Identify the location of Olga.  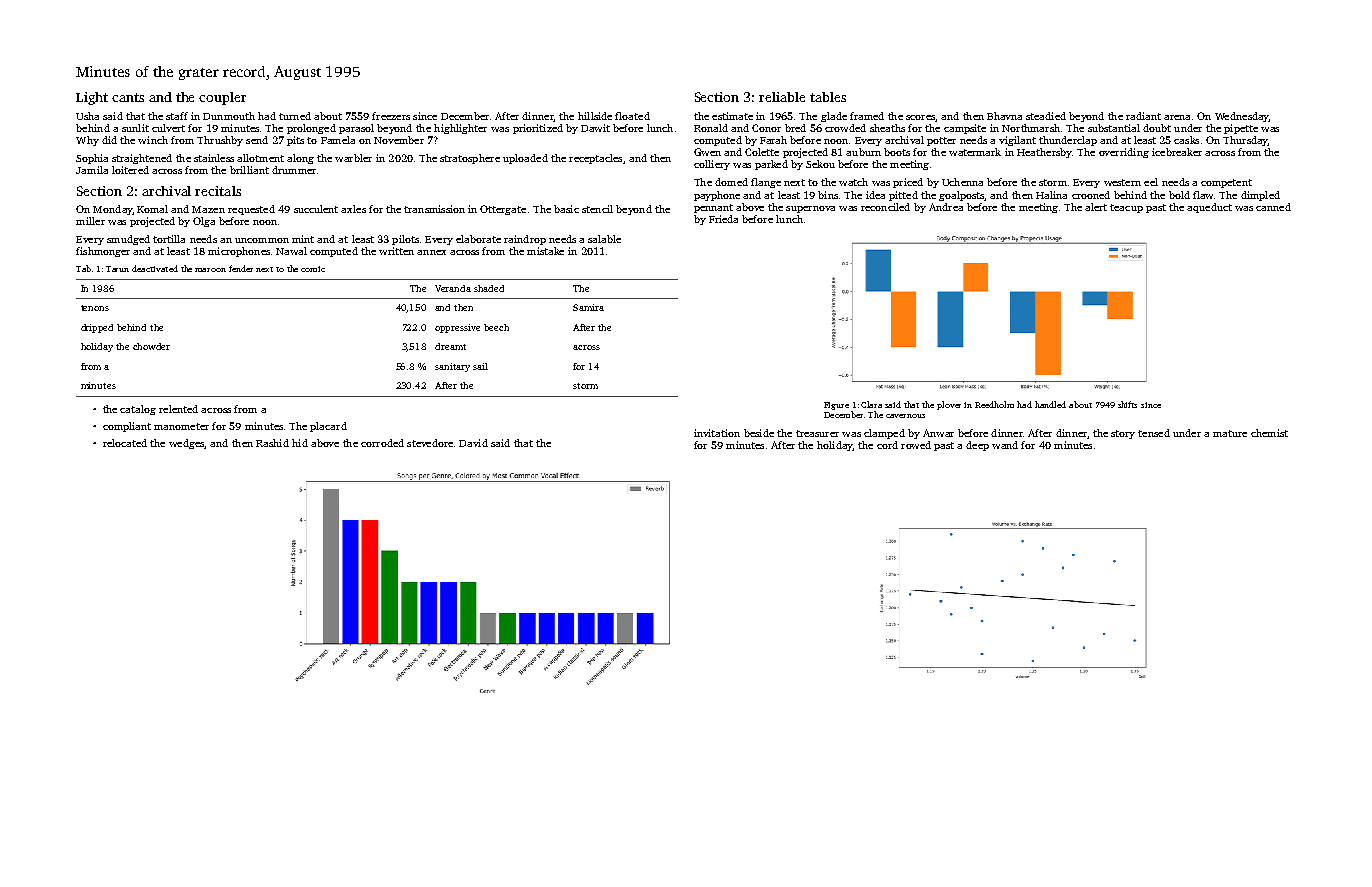
(204, 222).
